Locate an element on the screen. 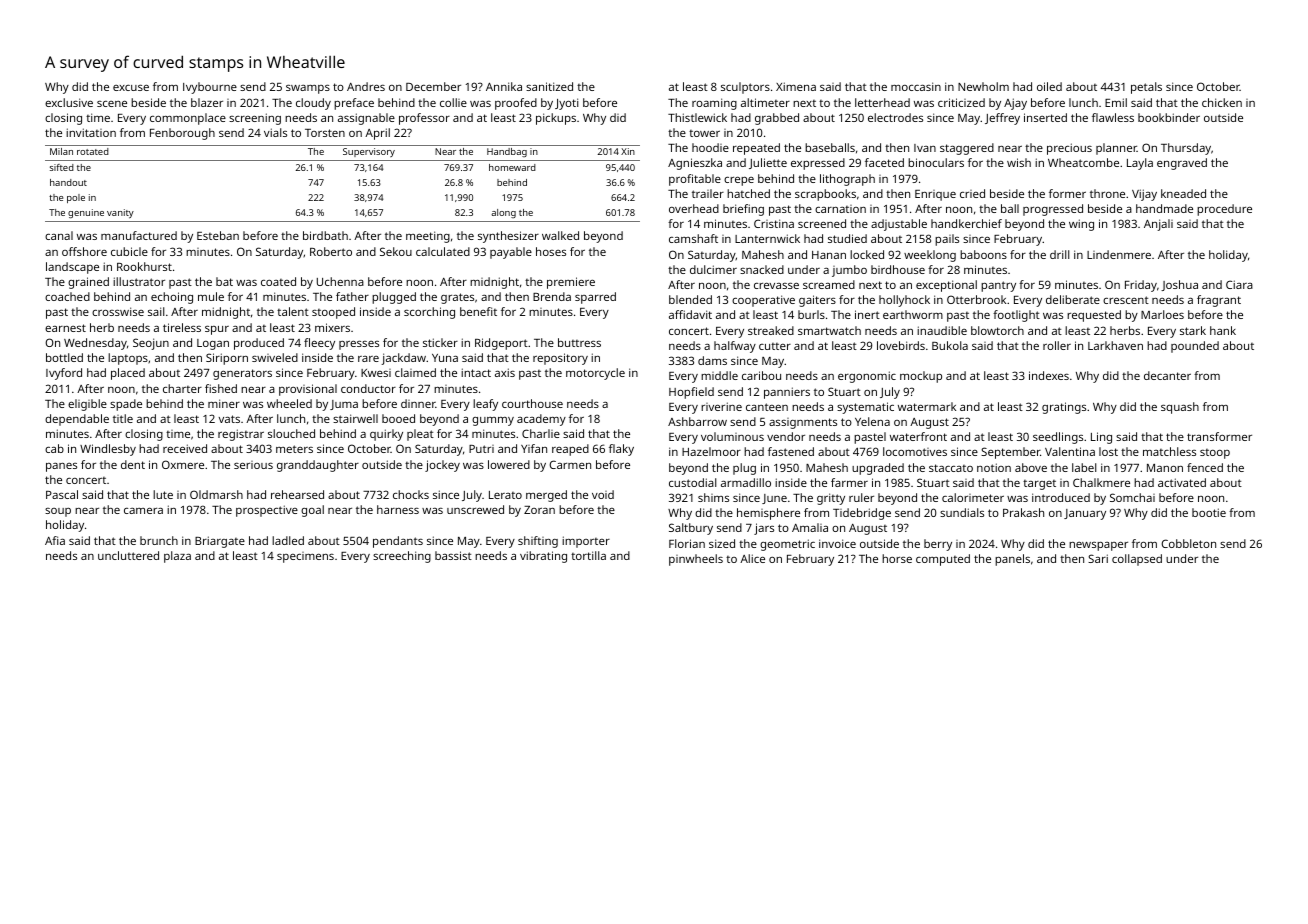  Hopfield is located at coordinates (691, 393).
